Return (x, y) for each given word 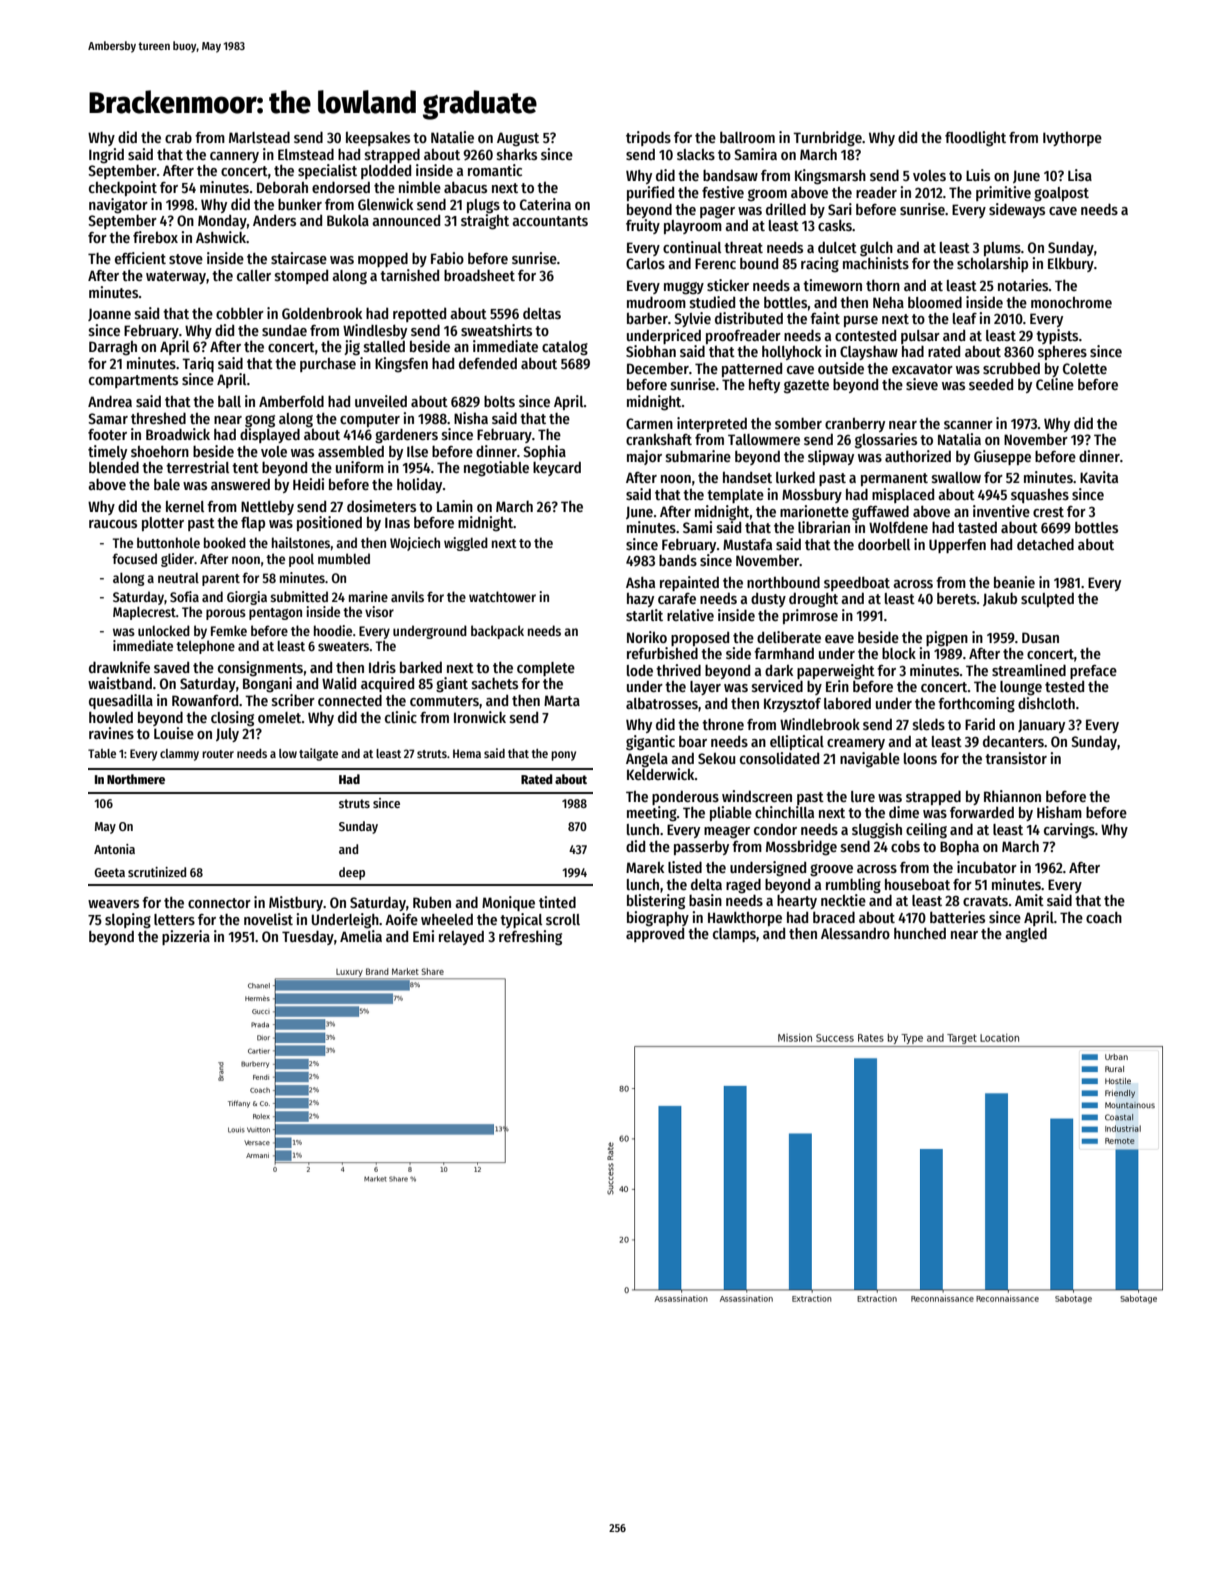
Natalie (452, 137)
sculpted (1047, 599)
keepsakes (378, 138)
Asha (640, 582)
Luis (978, 175)
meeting (652, 814)
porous (226, 614)
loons (920, 758)
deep (352, 873)
